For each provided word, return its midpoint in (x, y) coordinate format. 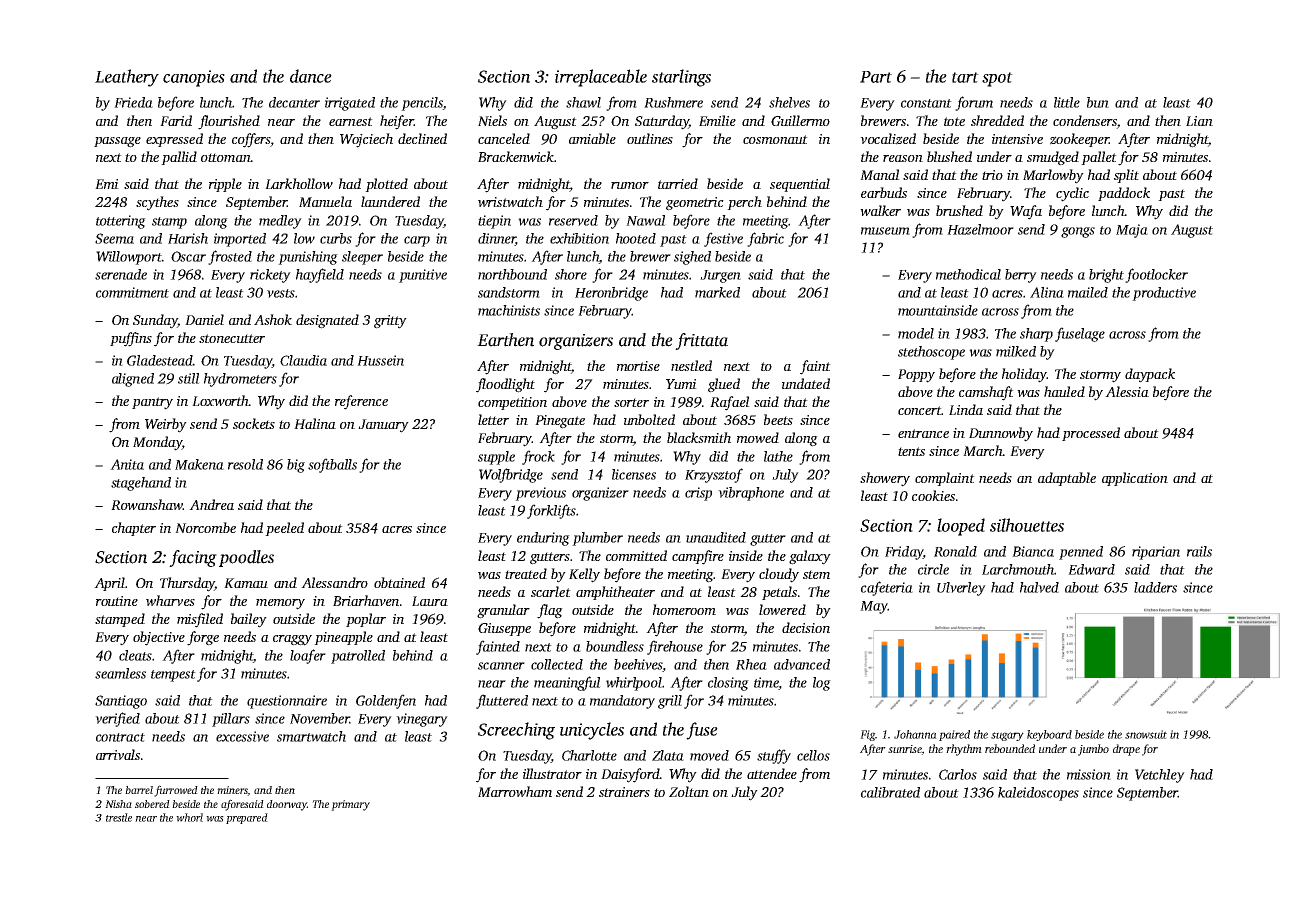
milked (1016, 351)
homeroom (684, 609)
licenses (634, 474)
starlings (681, 78)
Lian (1199, 121)
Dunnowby (1001, 434)
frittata (701, 341)
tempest (173, 676)
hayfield (320, 275)
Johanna (915, 734)
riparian (1156, 553)
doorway (287, 805)
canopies (194, 78)
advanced (802, 664)
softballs (332, 465)
